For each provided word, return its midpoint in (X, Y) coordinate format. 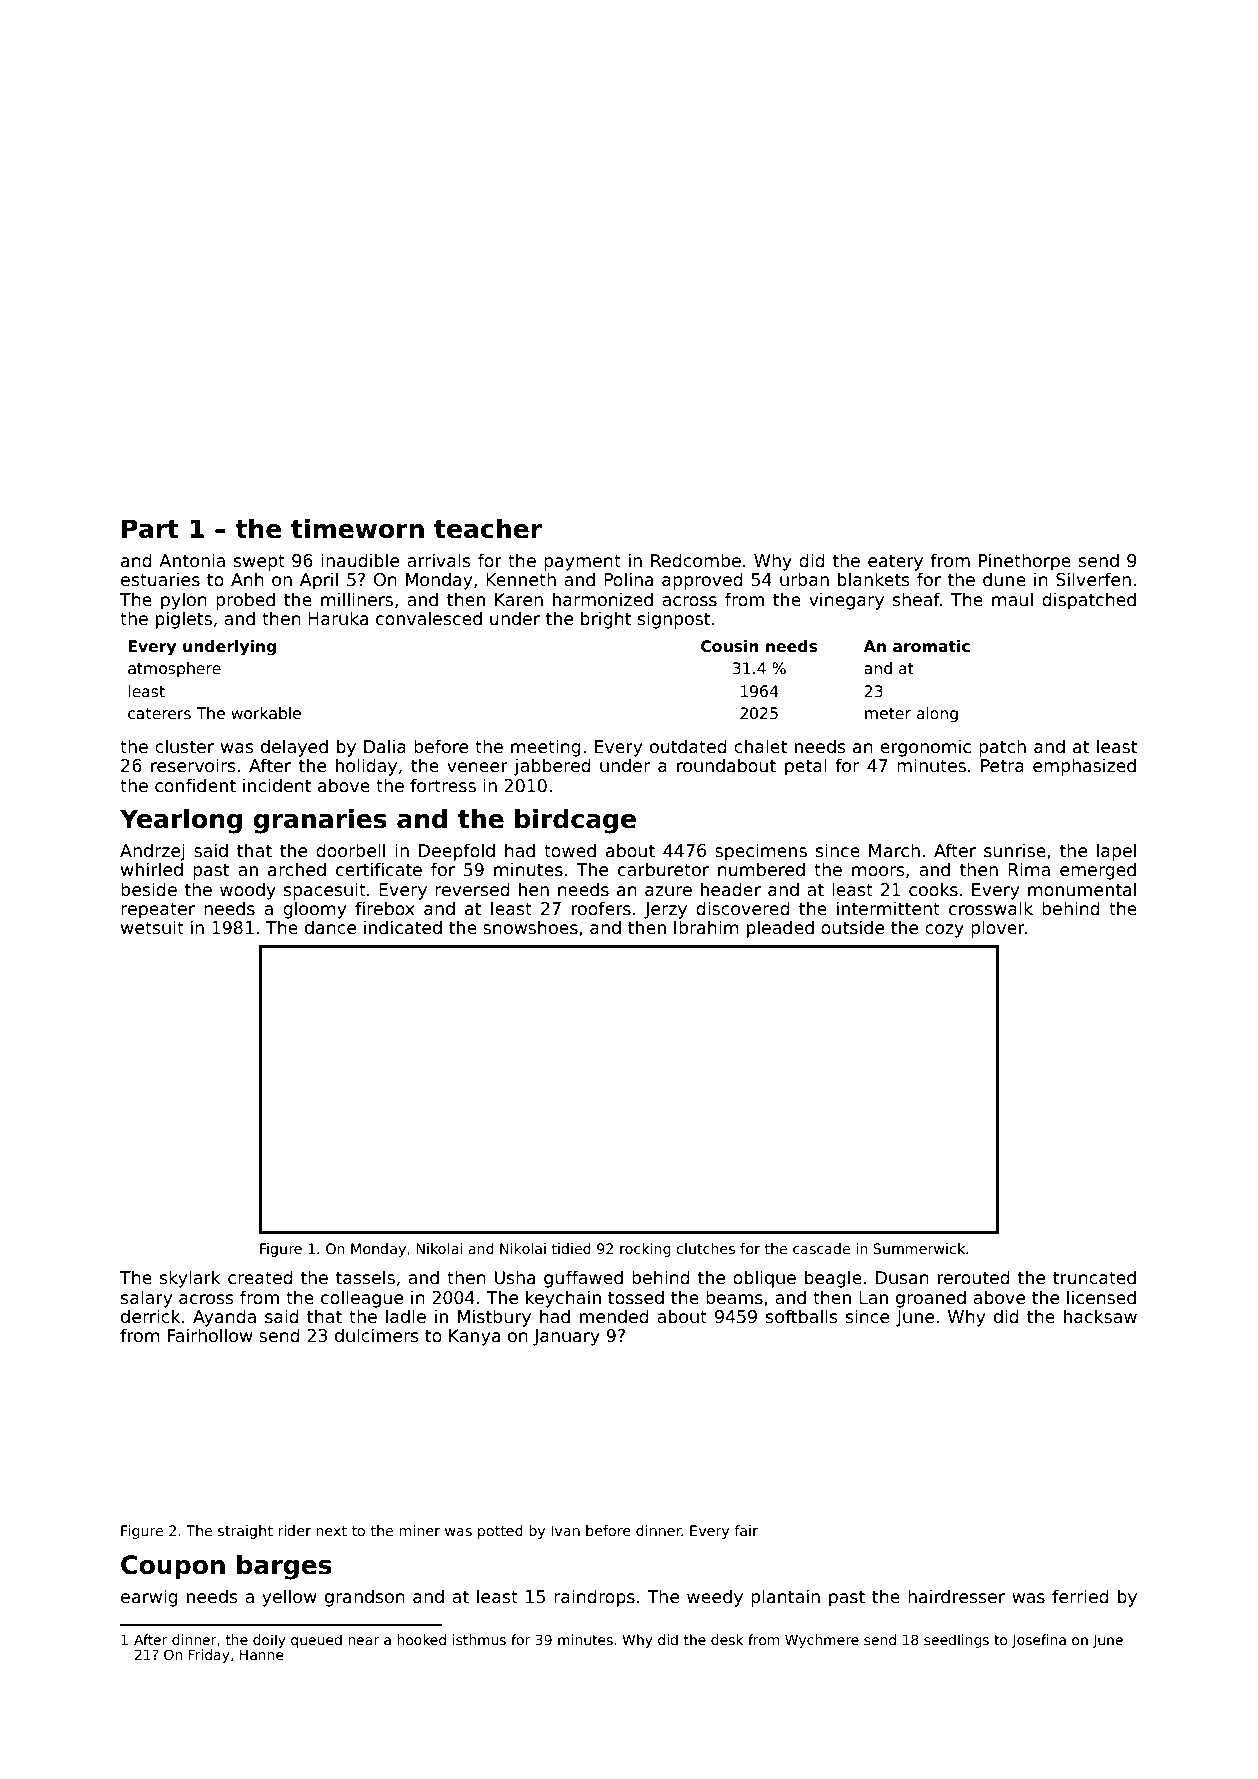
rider (294, 1530)
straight (245, 1532)
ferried (1080, 1596)
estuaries (160, 579)
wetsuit (152, 927)
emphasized (1084, 767)
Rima (1029, 869)
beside (149, 889)
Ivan (565, 1530)
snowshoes (530, 927)
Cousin (730, 646)
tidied (571, 1248)
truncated (1094, 1277)
